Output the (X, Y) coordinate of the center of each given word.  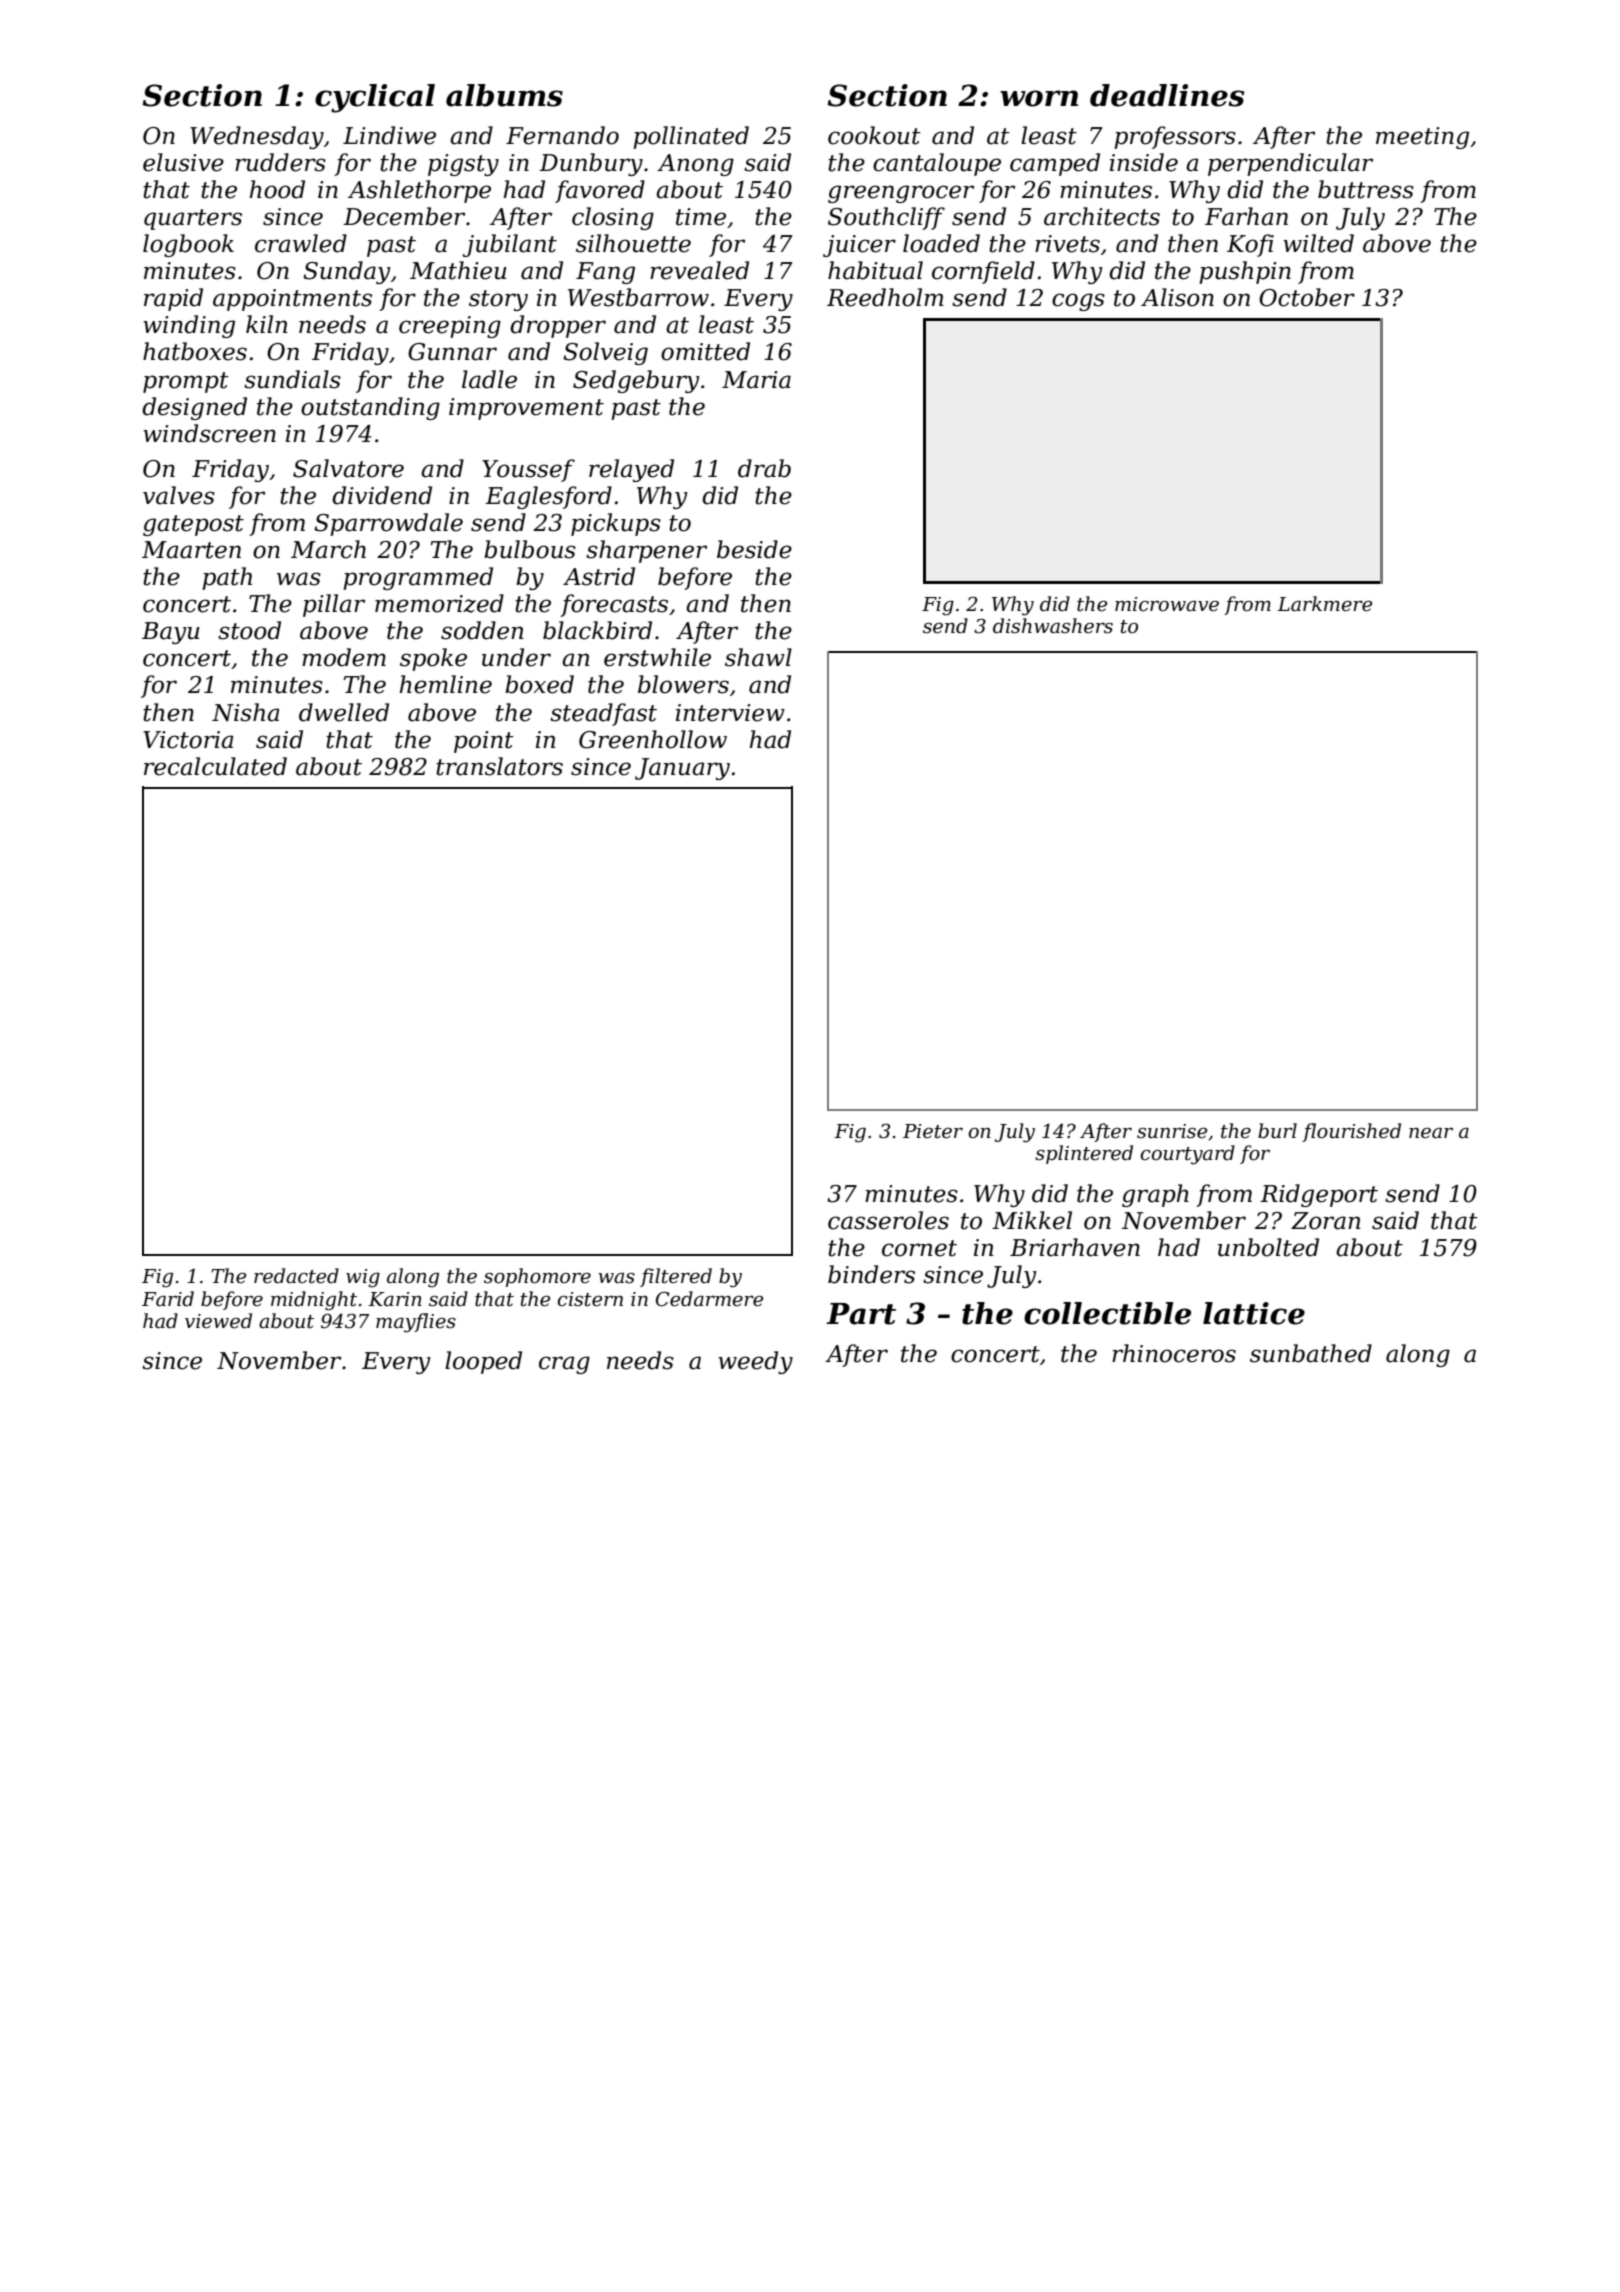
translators (499, 766)
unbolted (1268, 1247)
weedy (755, 1362)
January (682, 769)
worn (1039, 98)
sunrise (1172, 1131)
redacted (296, 1276)
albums (504, 95)
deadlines (1167, 95)
